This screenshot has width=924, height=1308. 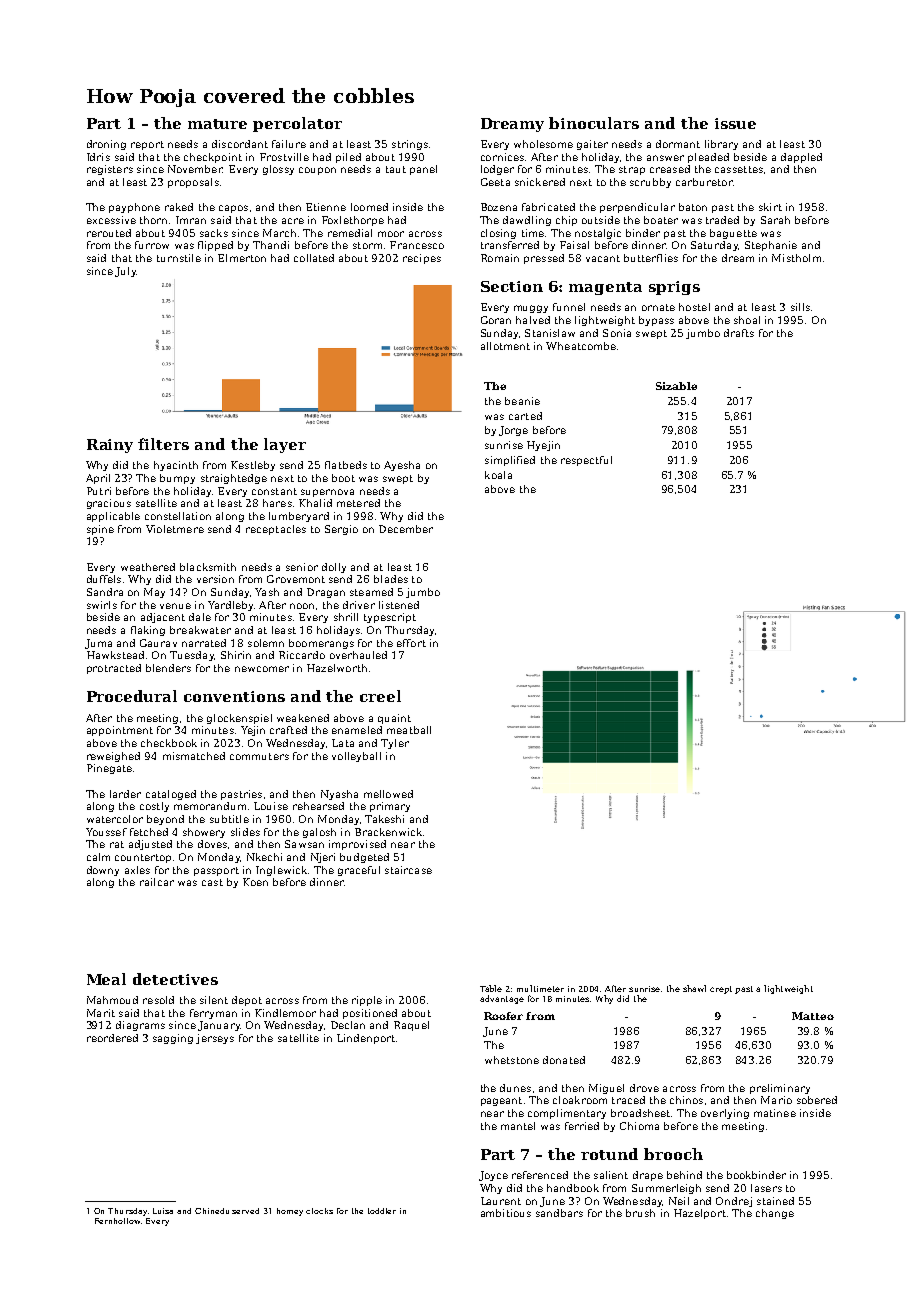 What do you see at coordinates (586, 461) in the screenshot?
I see `respectful` at bounding box center [586, 461].
